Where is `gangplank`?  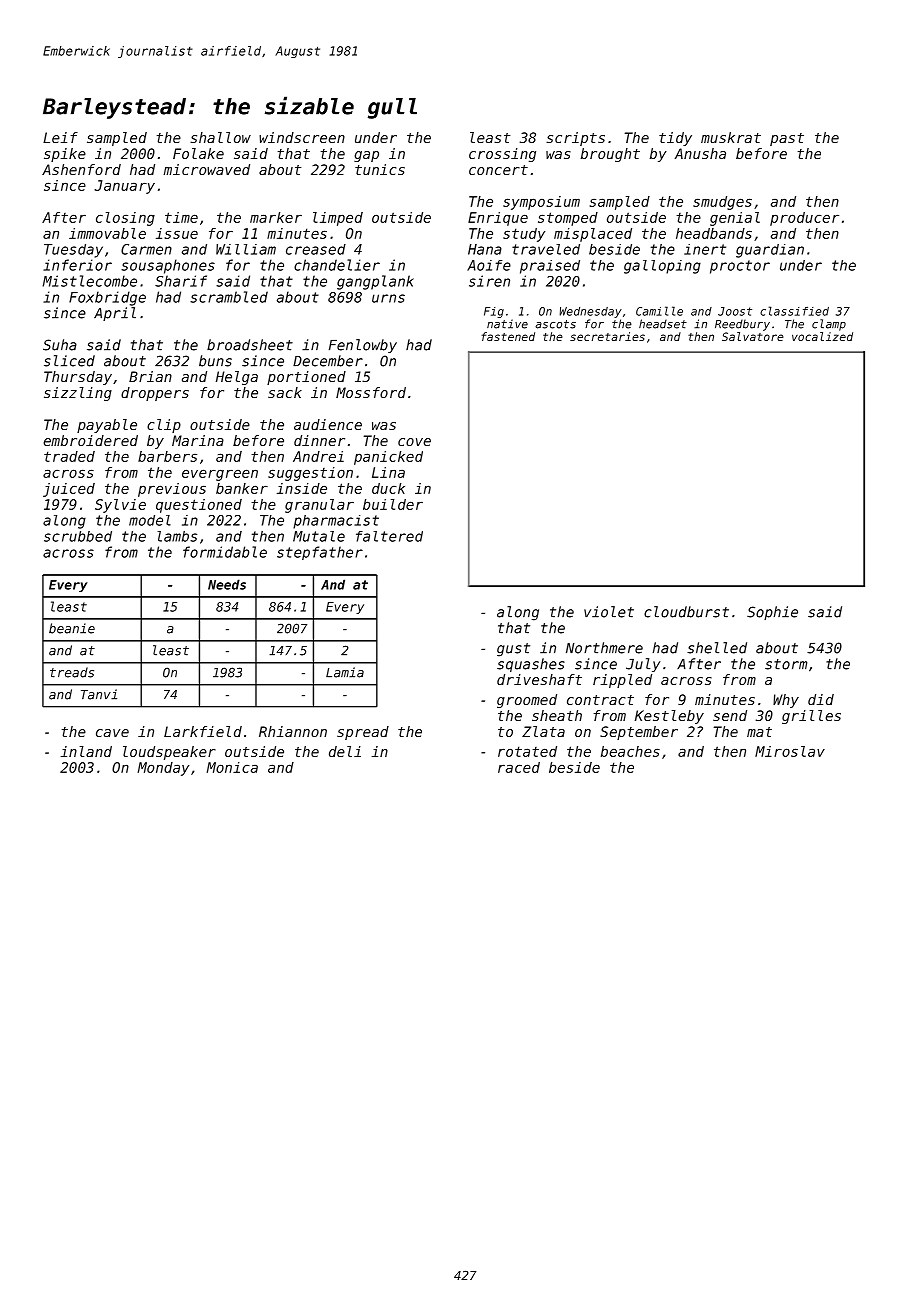
gangplank is located at coordinates (375, 282).
